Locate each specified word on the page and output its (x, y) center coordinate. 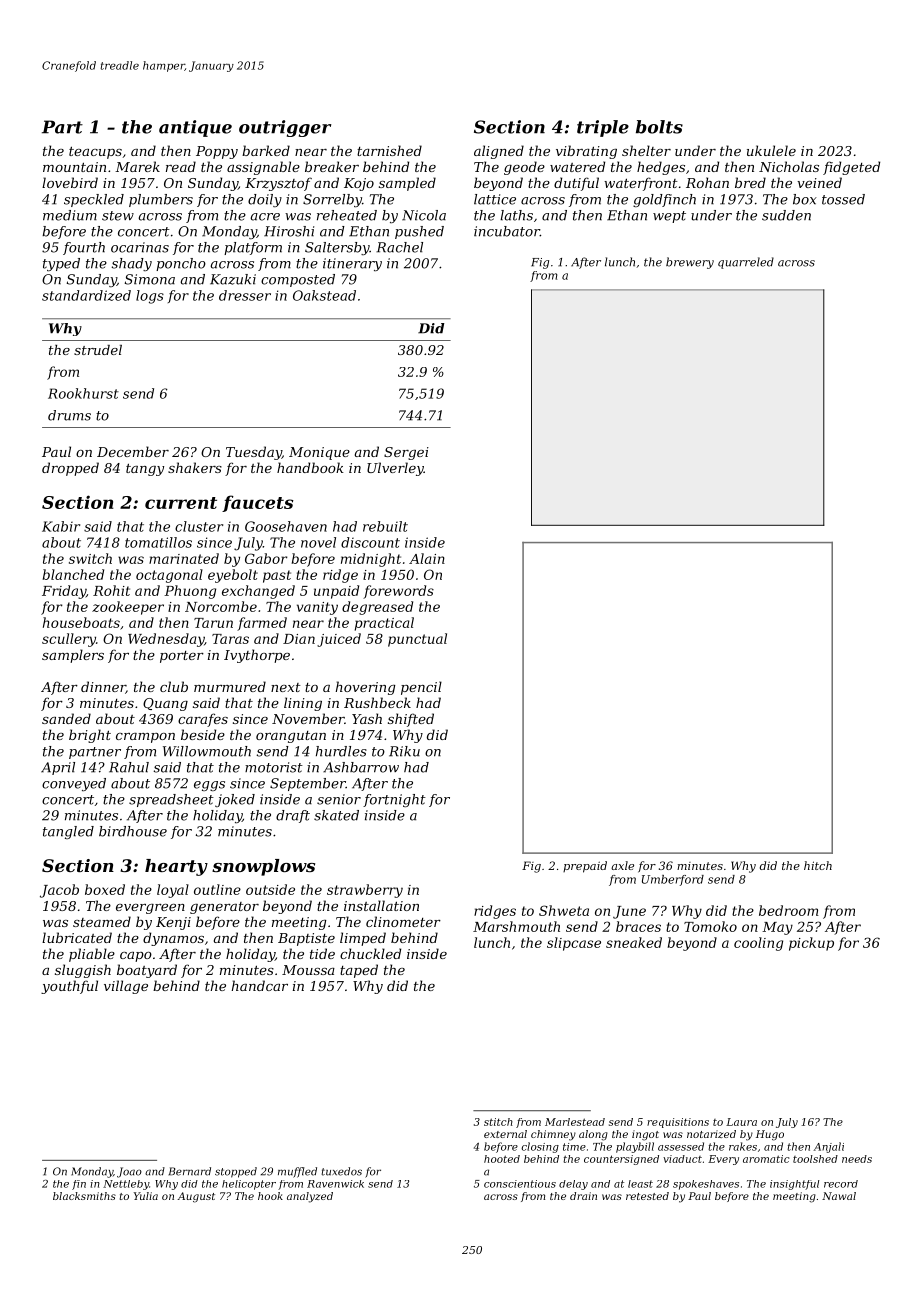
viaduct (682, 1159)
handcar (260, 985)
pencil (421, 688)
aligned (499, 152)
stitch (498, 1122)
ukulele (771, 150)
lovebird (70, 182)
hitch (818, 865)
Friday (64, 592)
